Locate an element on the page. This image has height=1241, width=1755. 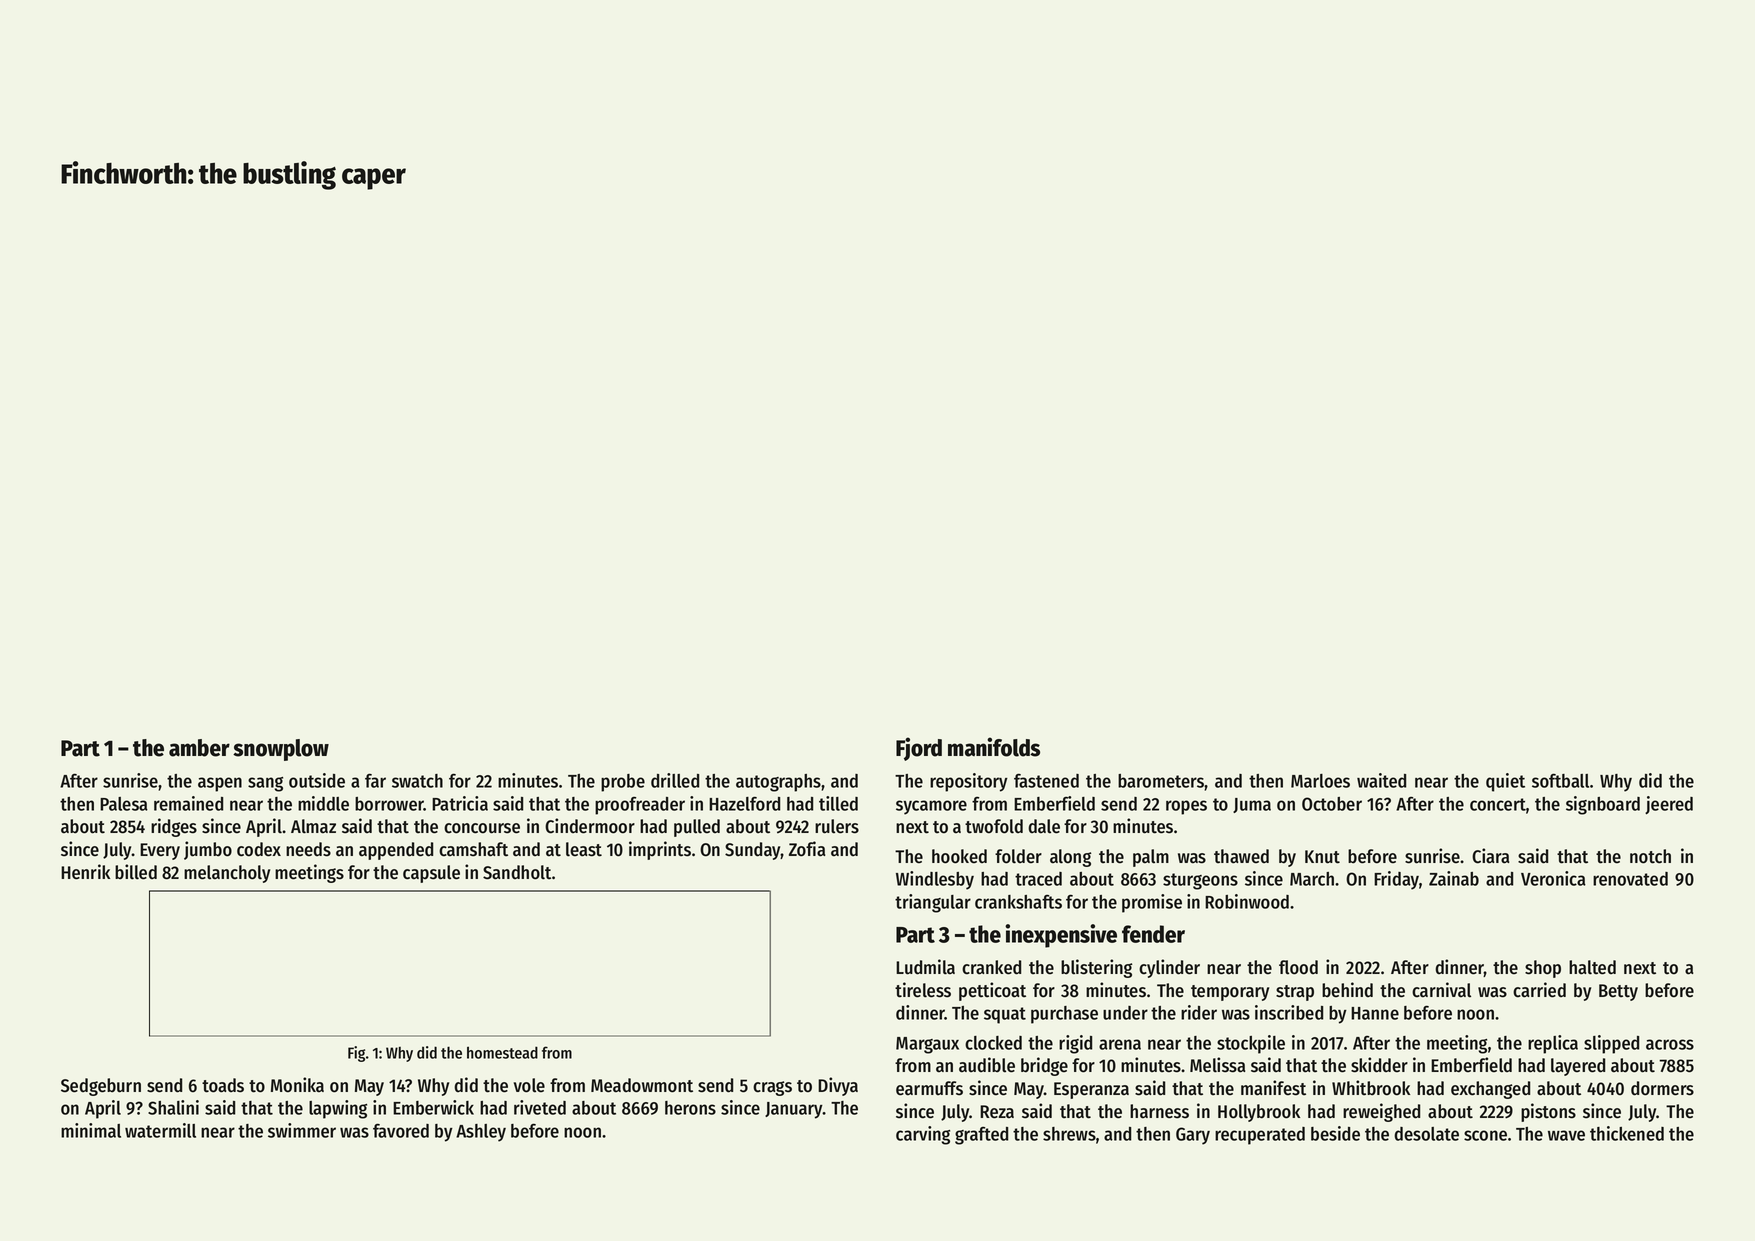
Robinwood is located at coordinates (1247, 901).
